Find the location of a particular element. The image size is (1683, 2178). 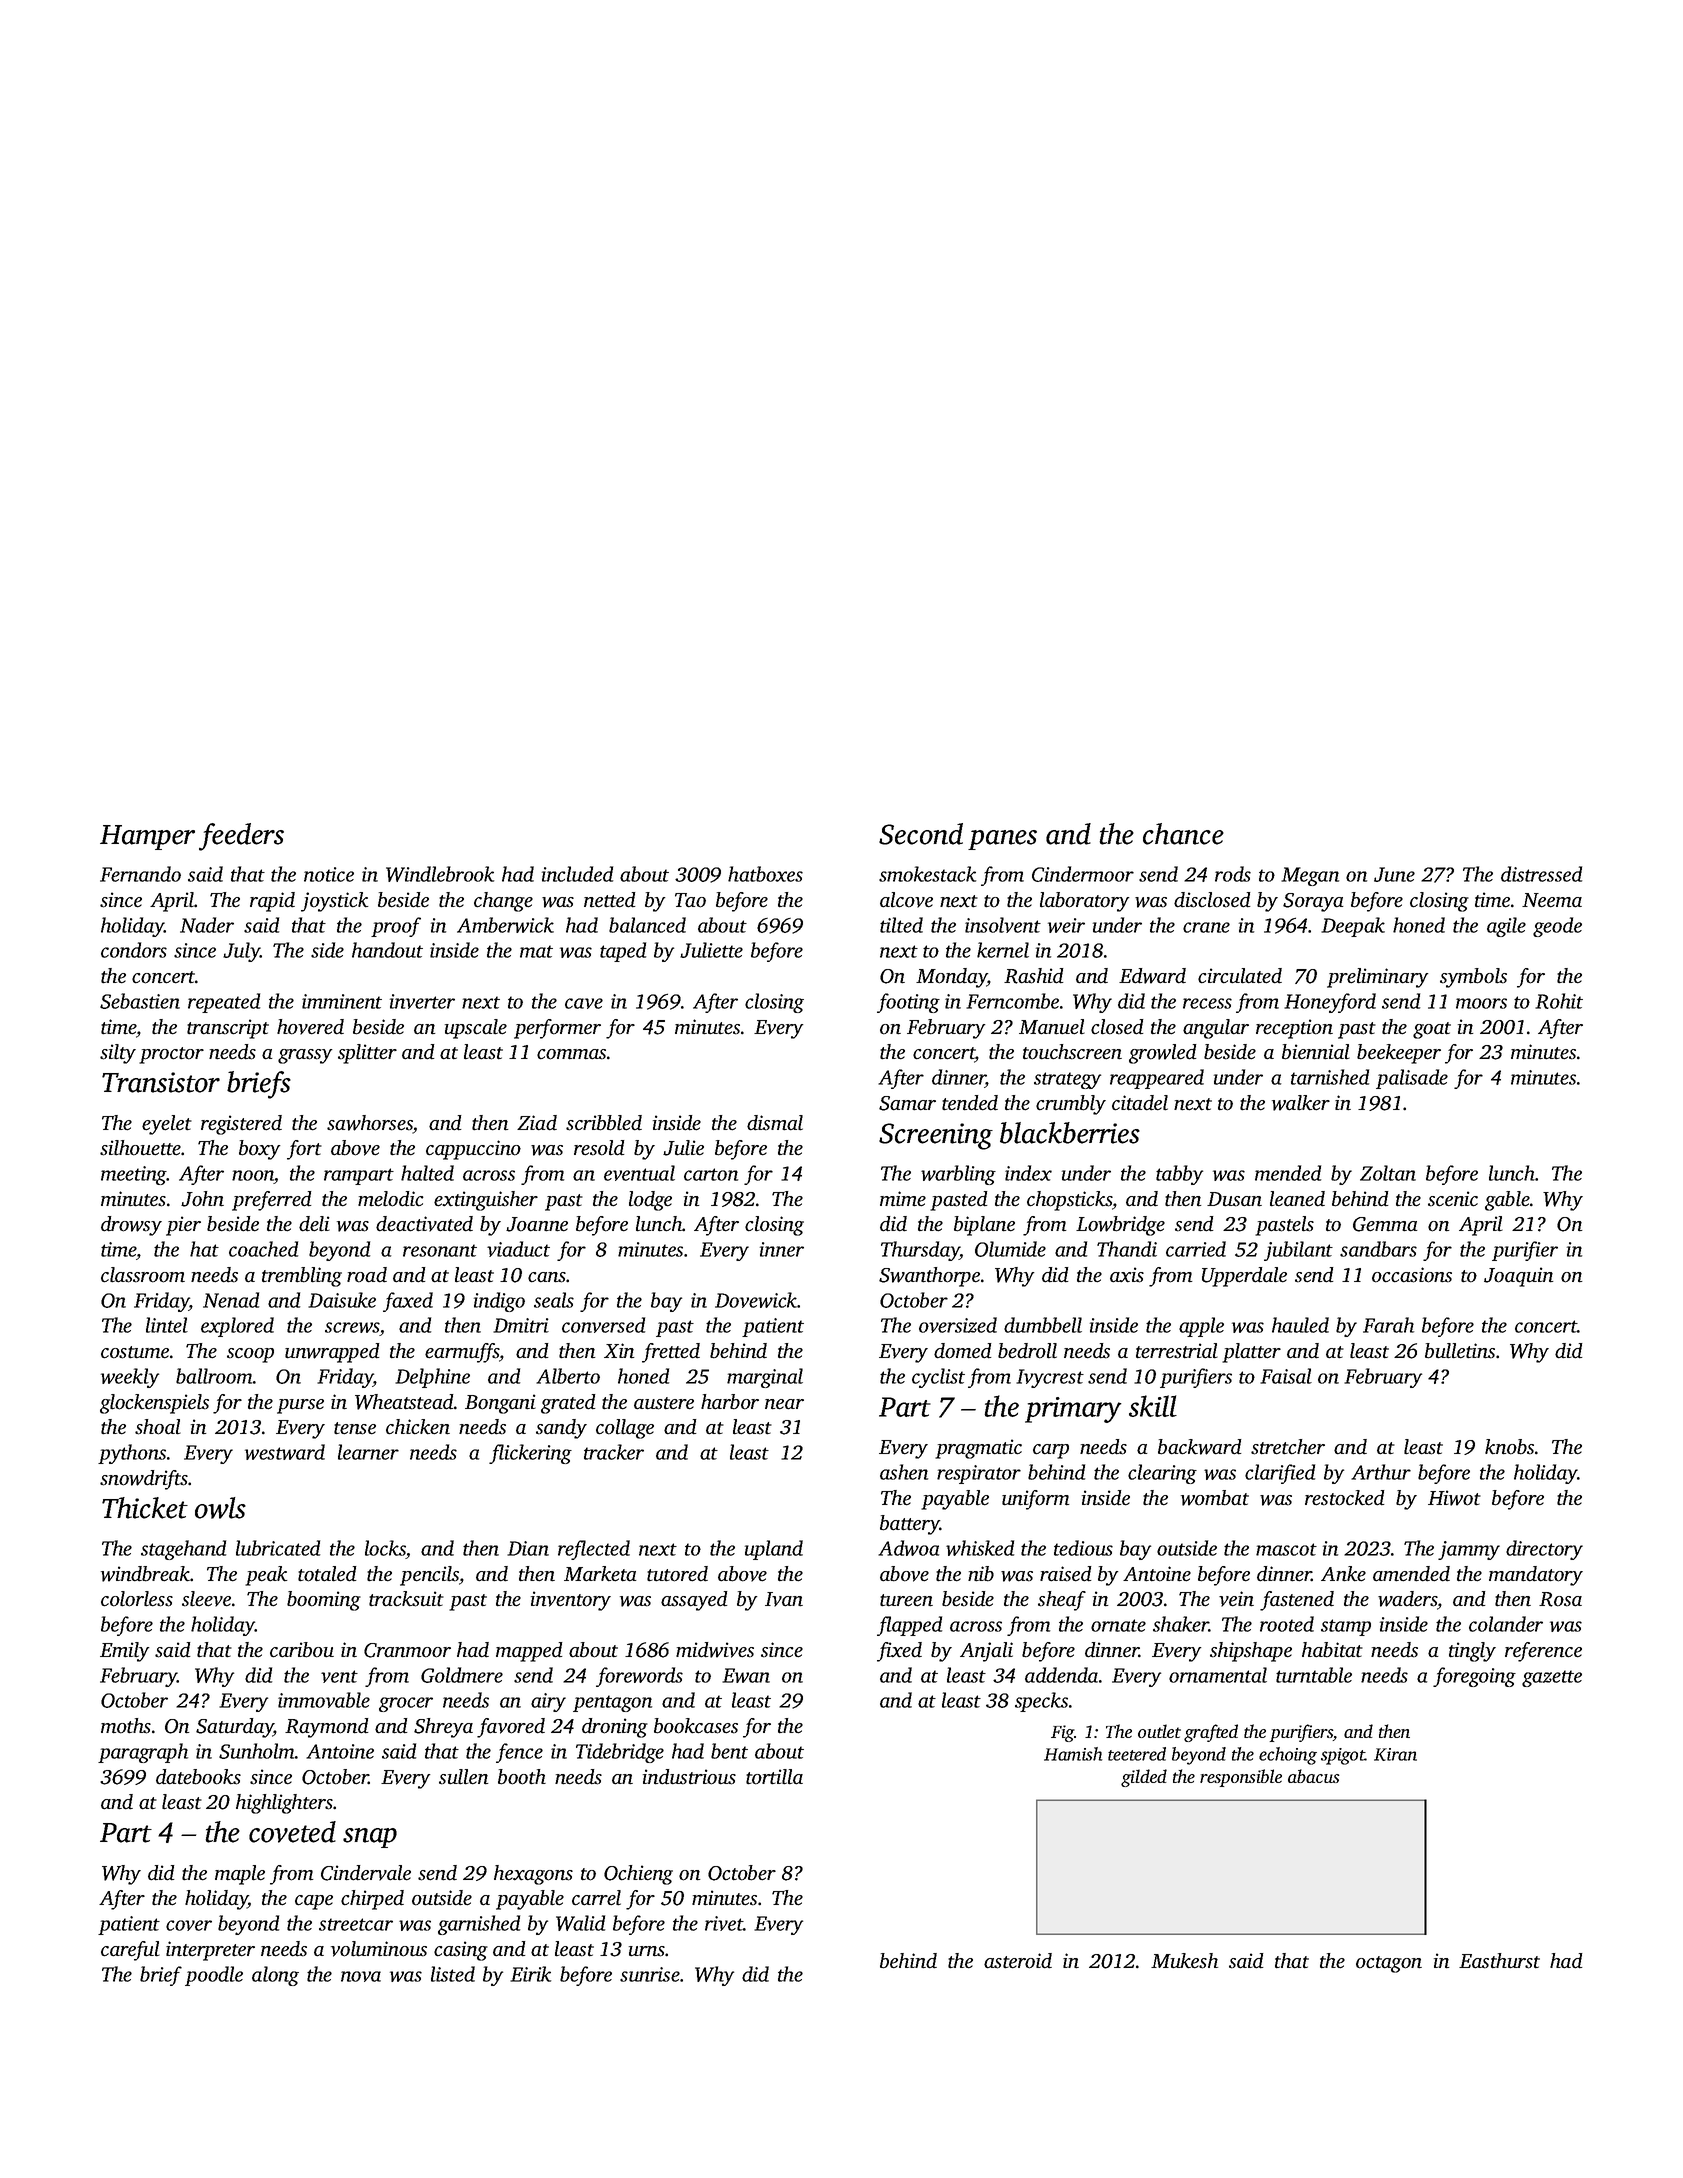

Easthurst is located at coordinates (1499, 1961).
